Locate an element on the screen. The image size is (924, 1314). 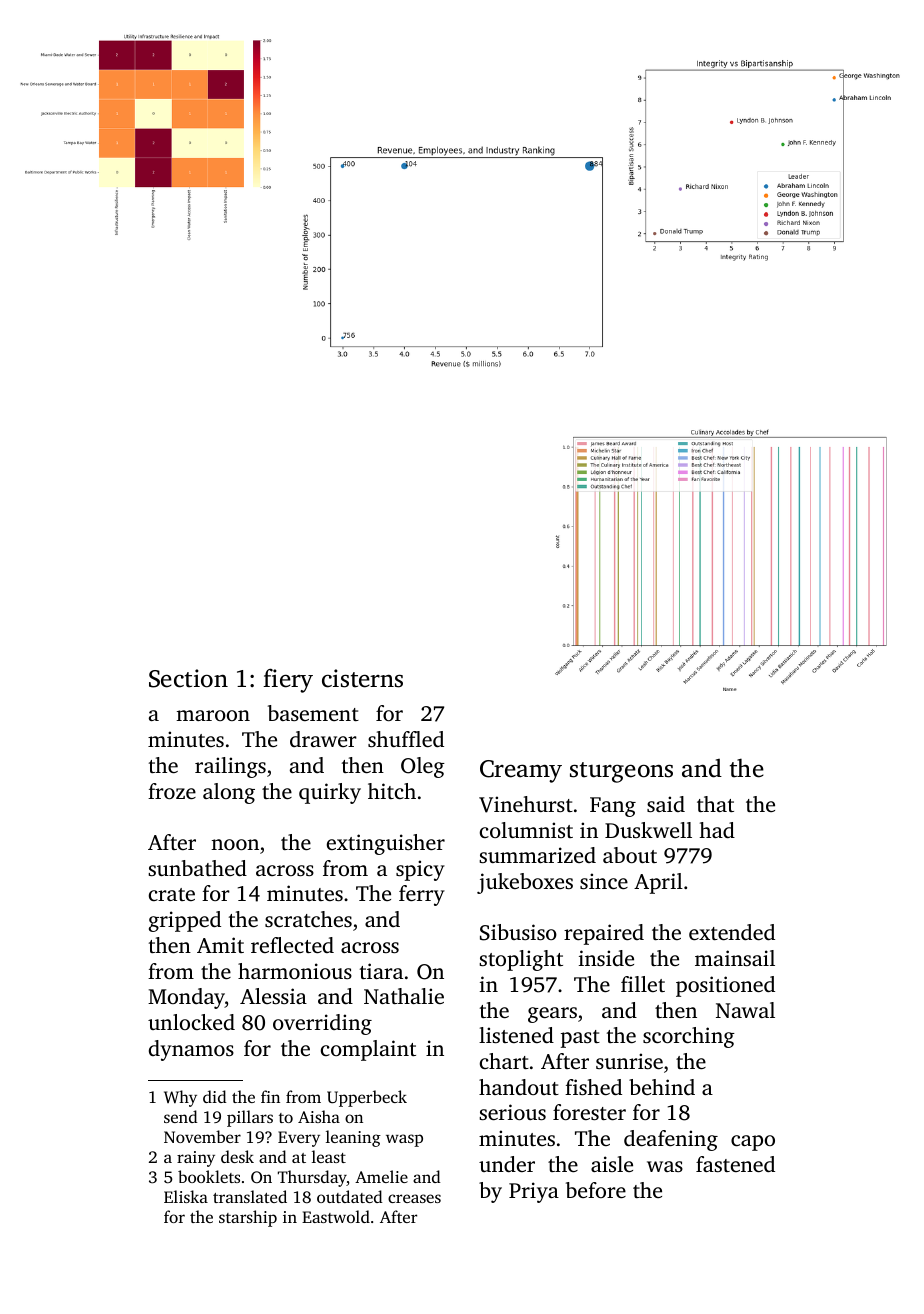
repaired is located at coordinates (604, 934).
